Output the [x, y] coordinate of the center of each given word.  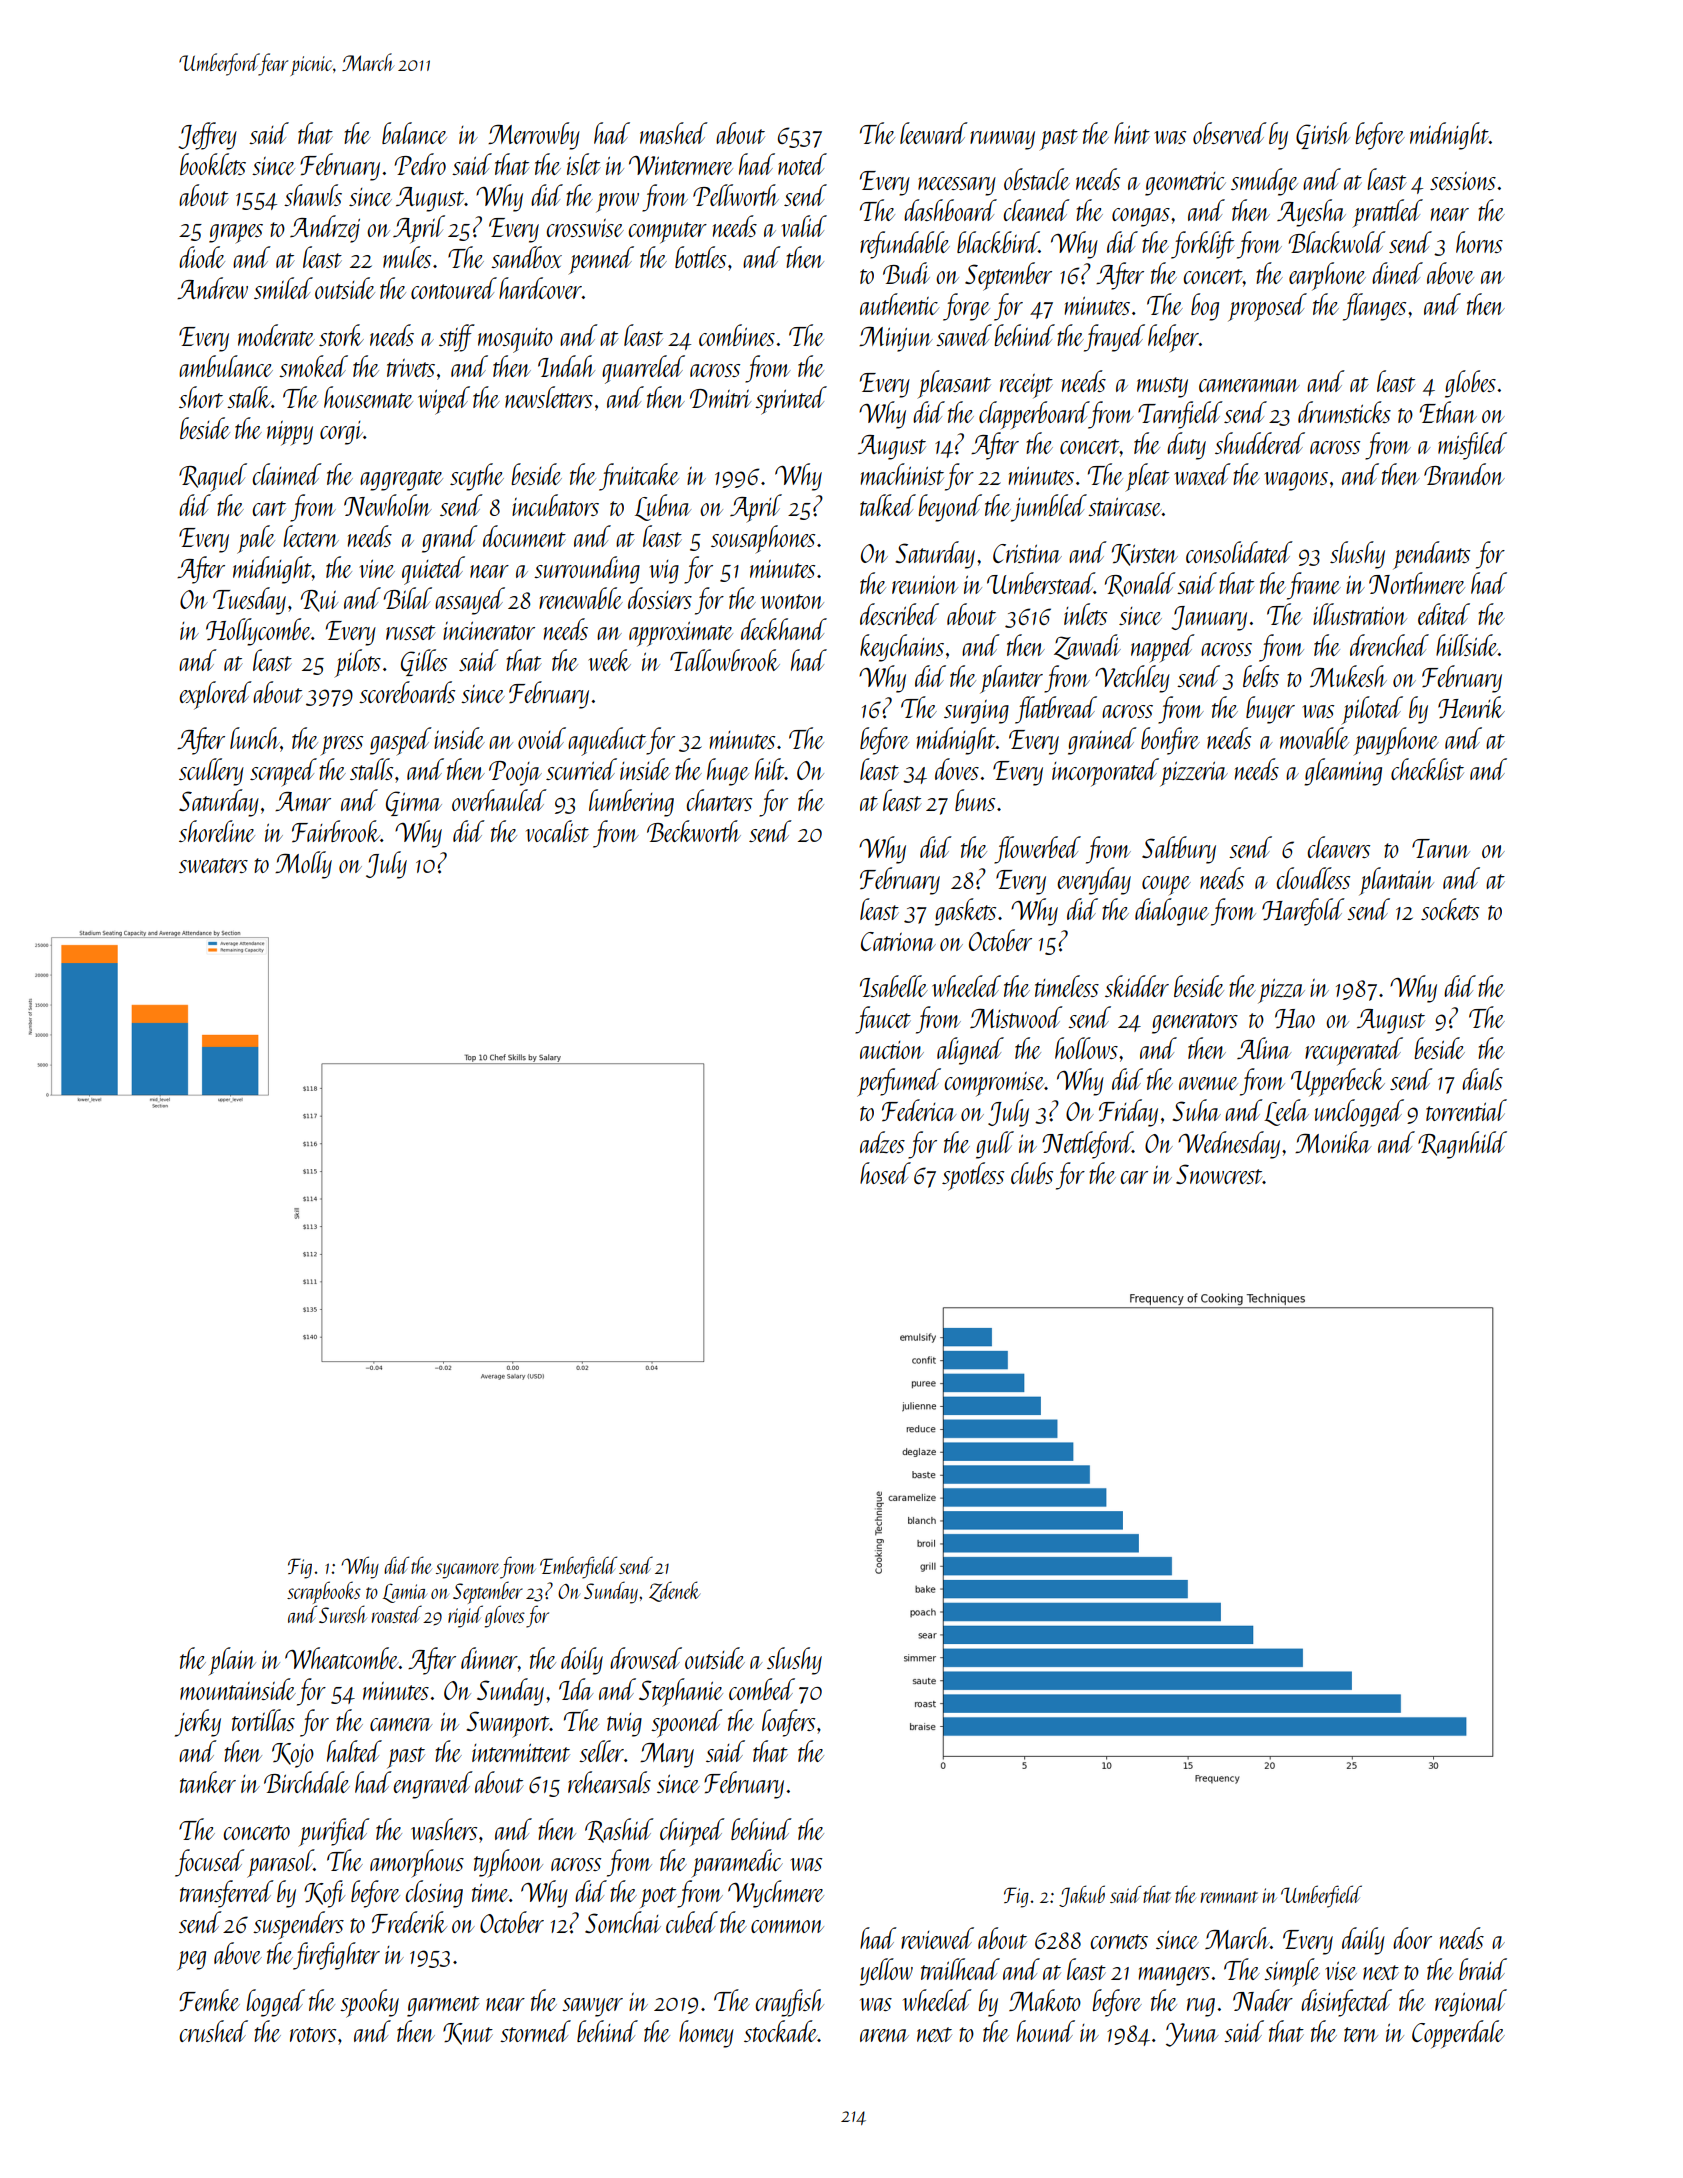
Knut [468, 2034]
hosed [885, 1173]
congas [1141, 217]
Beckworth [694, 831]
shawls [313, 195]
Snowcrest [1219, 1174]
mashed [674, 133]
